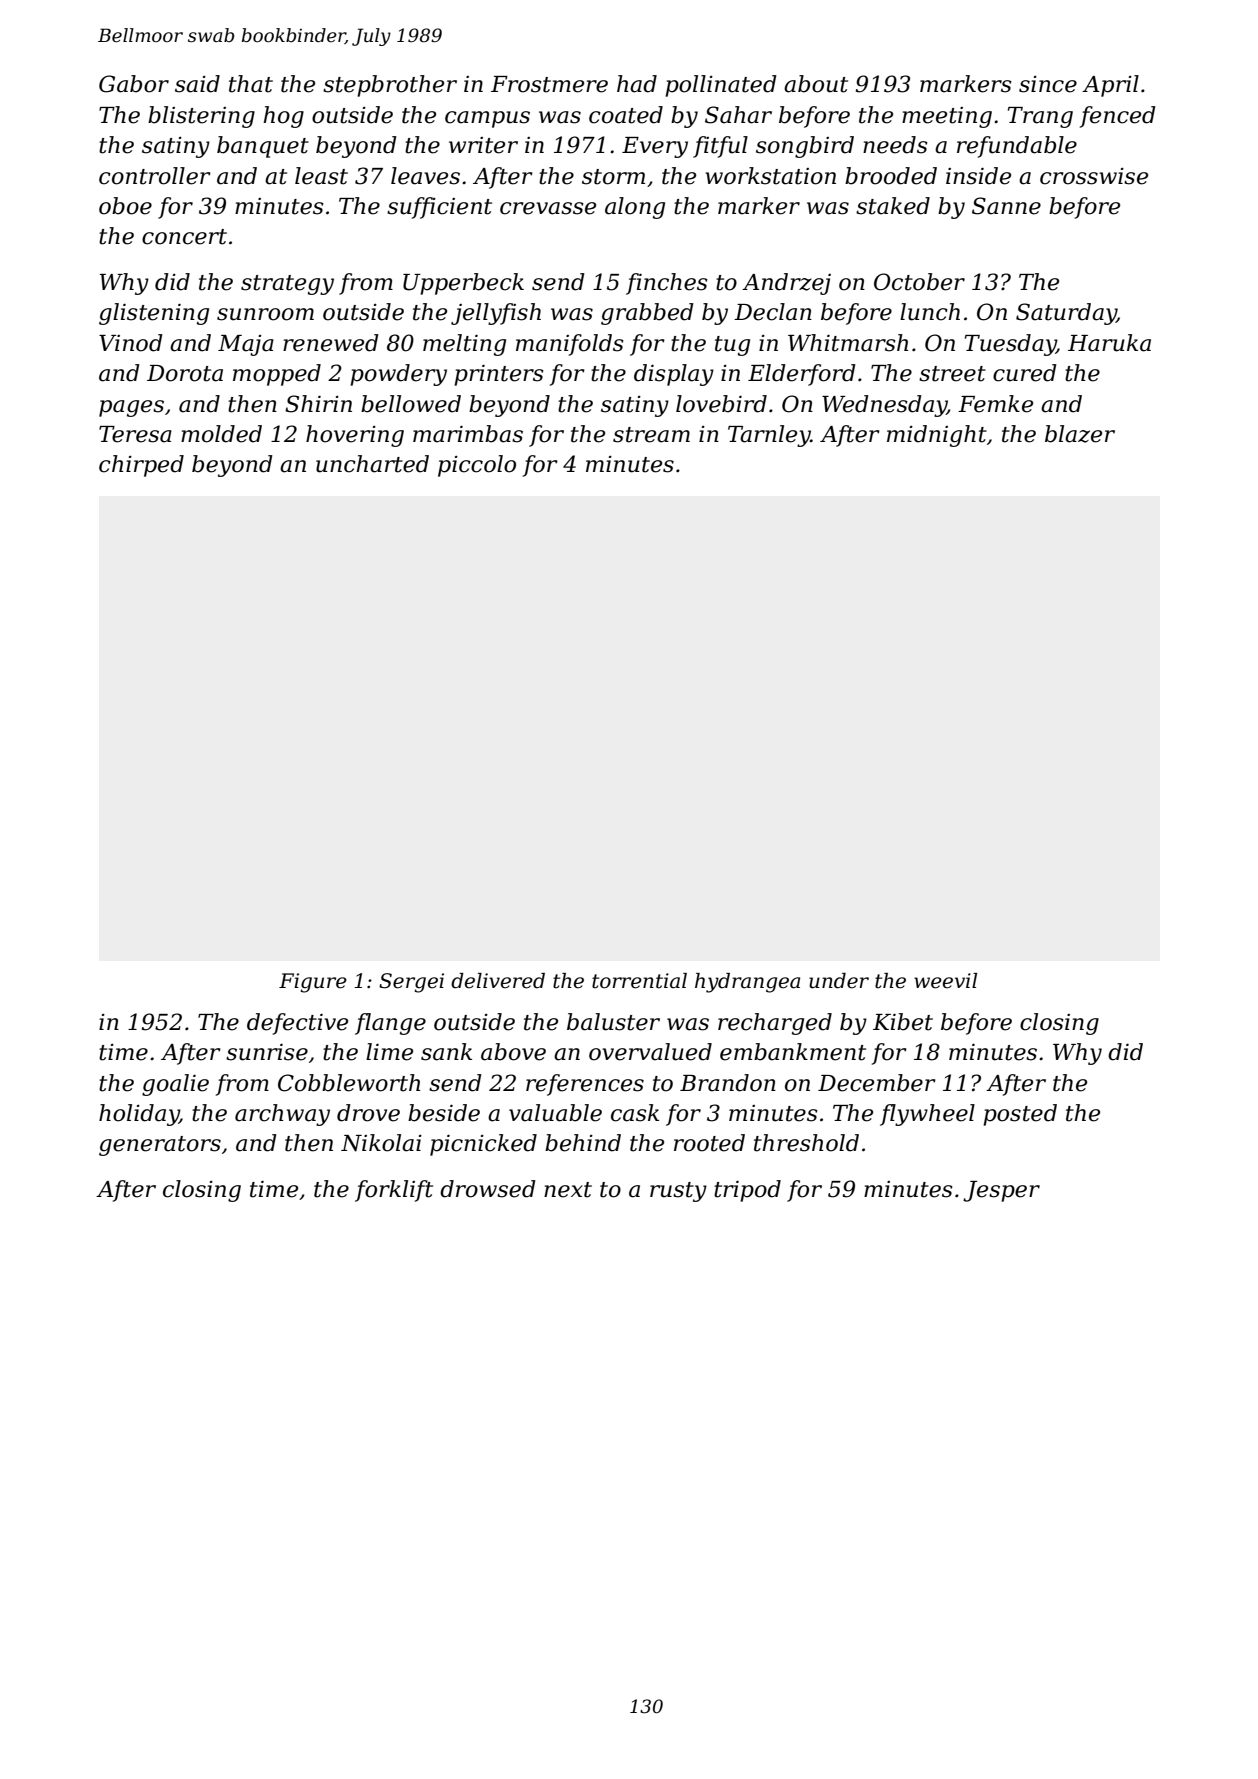 The width and height of the image is (1258, 1779). Describe the element at coordinates (372, 464) in the image. I see `uncharted` at that location.
